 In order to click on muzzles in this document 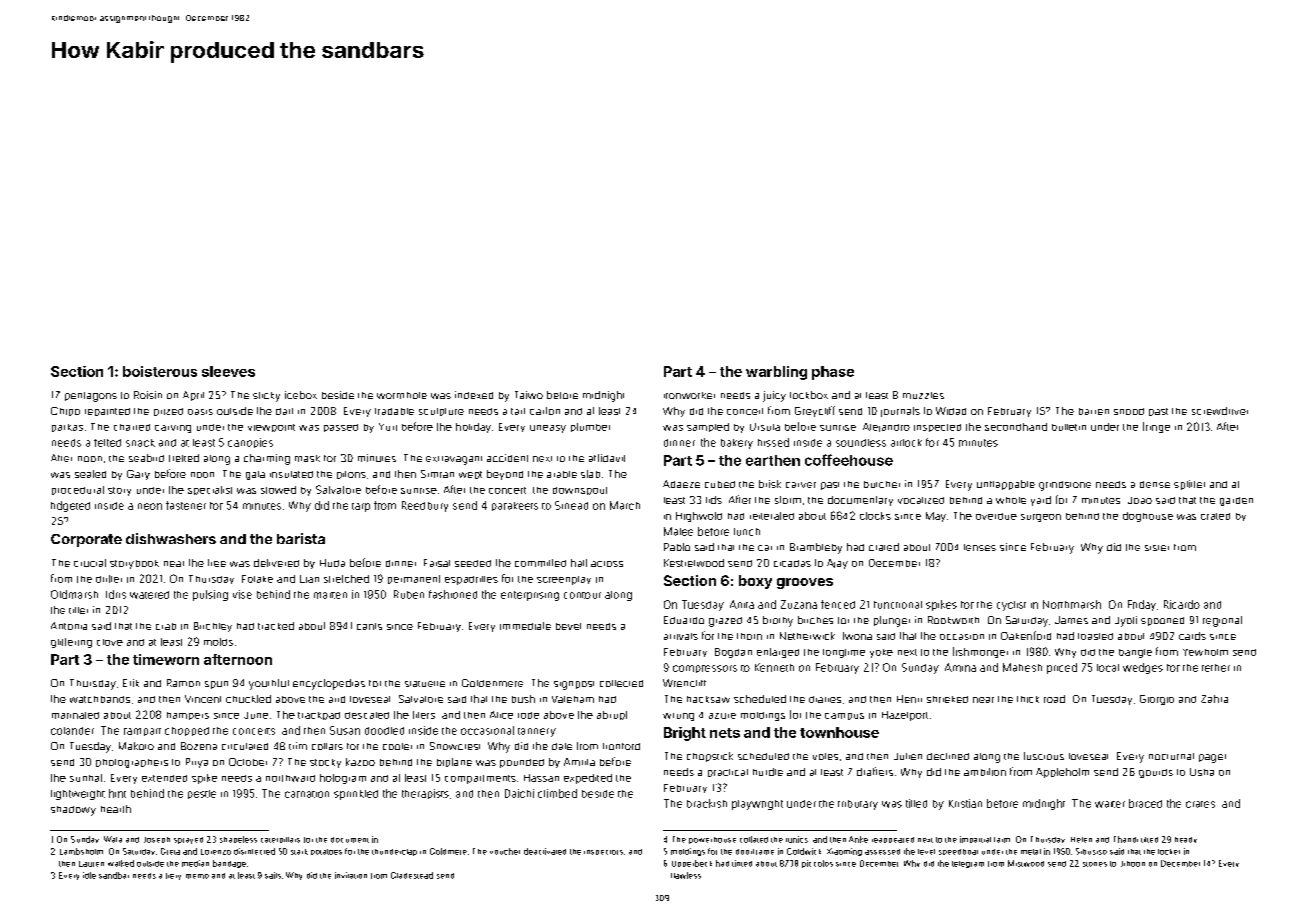, I will do `click(923, 395)`.
